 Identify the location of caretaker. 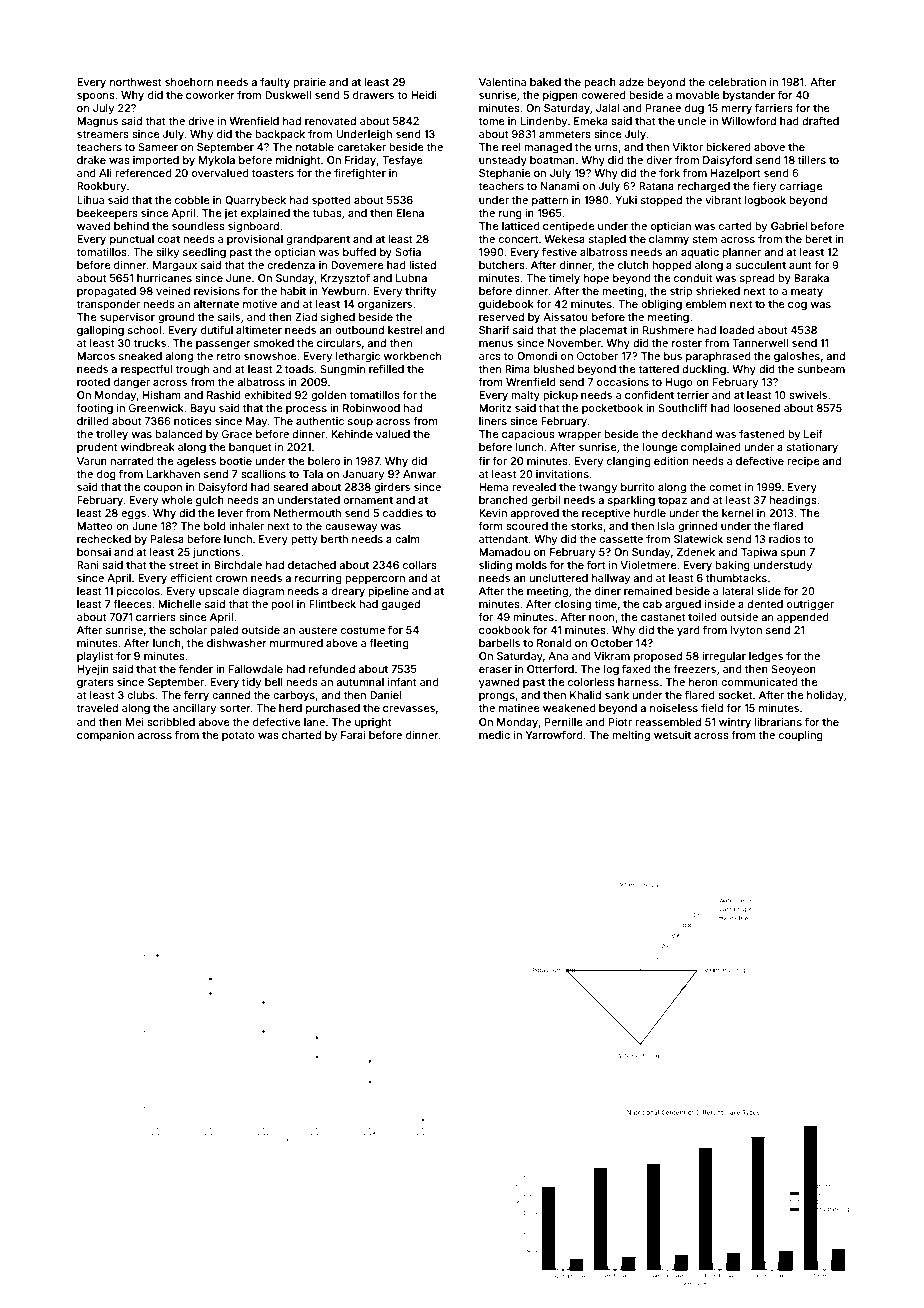
(361, 147).
